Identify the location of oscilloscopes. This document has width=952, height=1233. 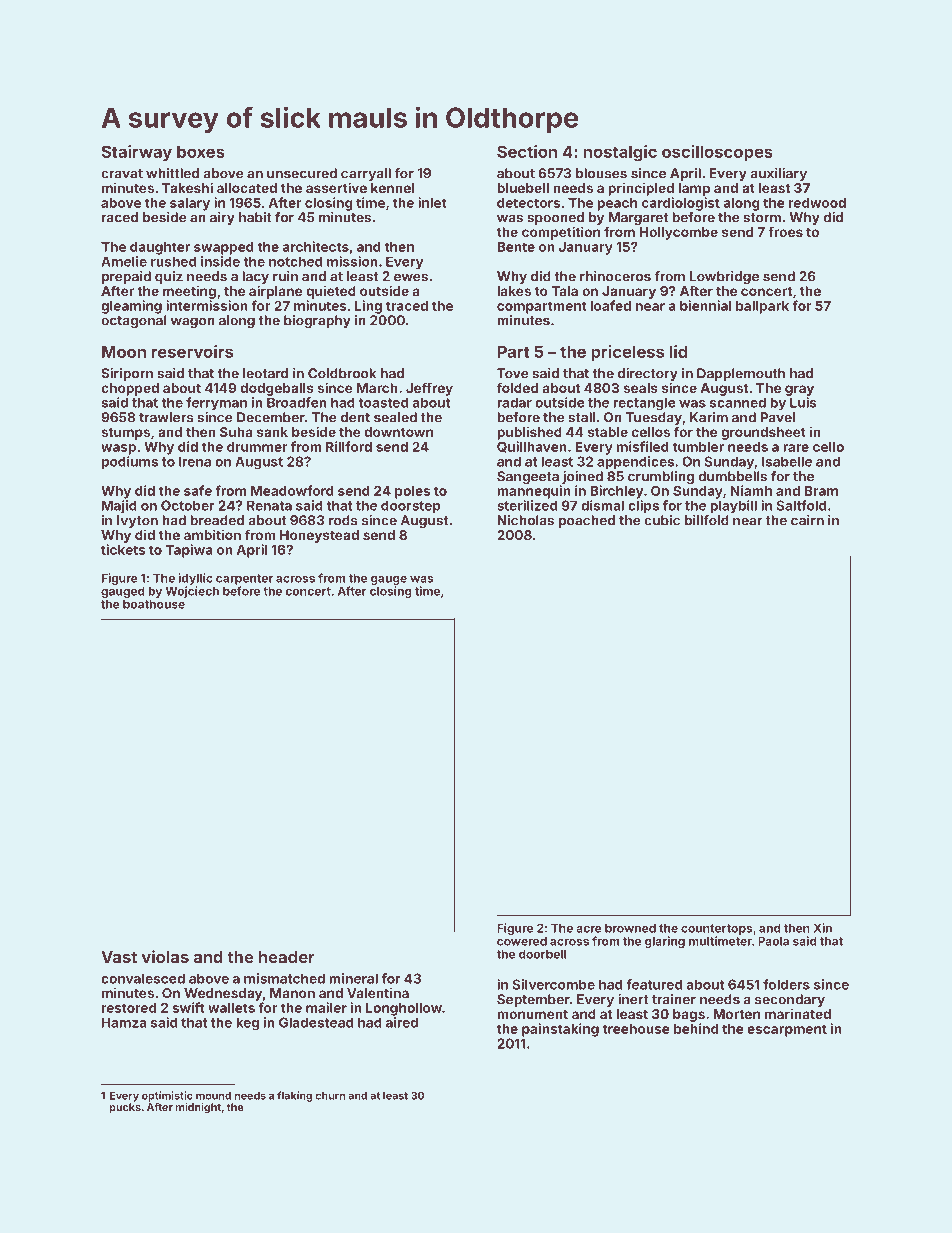
(717, 153).
